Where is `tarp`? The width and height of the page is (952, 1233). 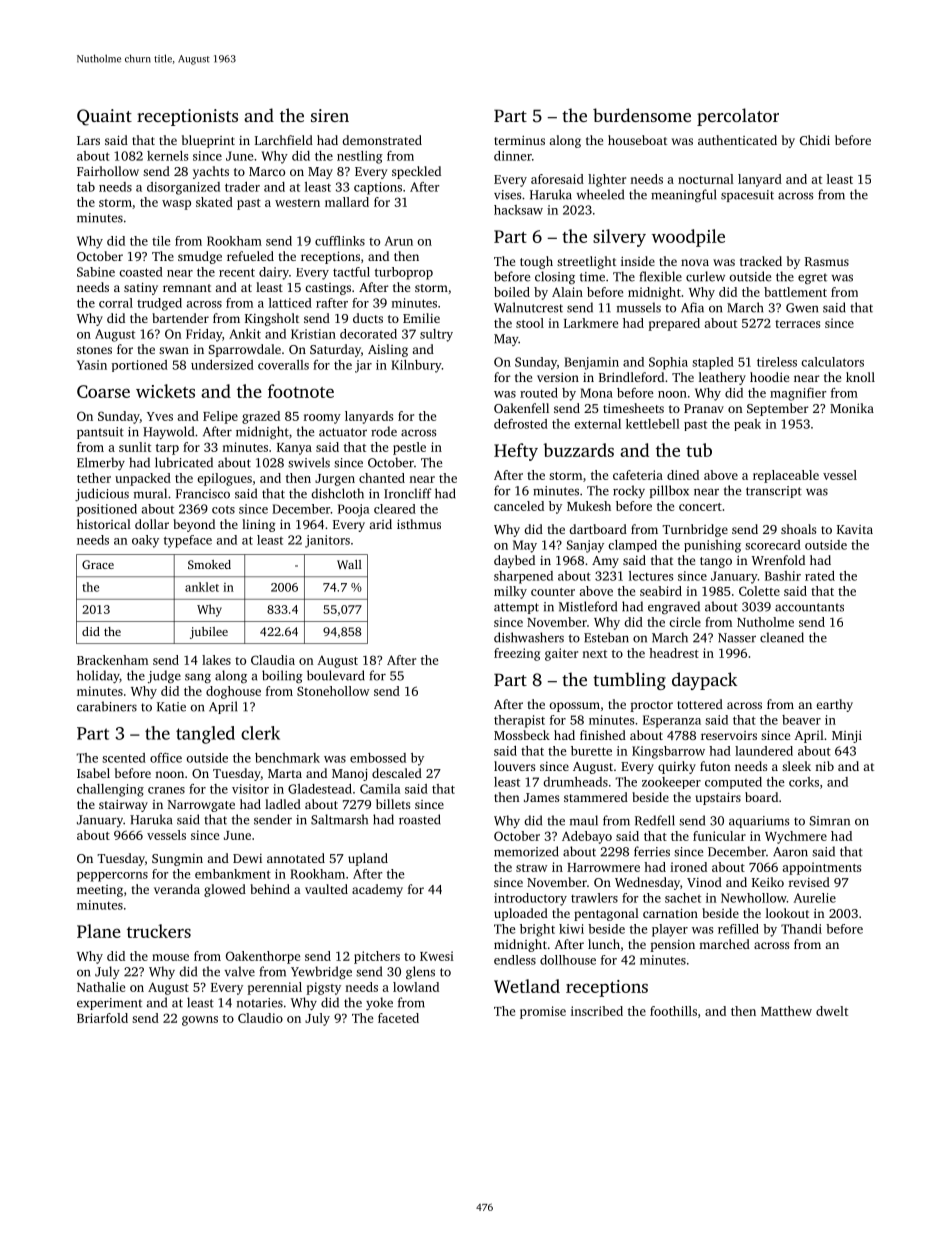 tarp is located at coordinates (167, 449).
